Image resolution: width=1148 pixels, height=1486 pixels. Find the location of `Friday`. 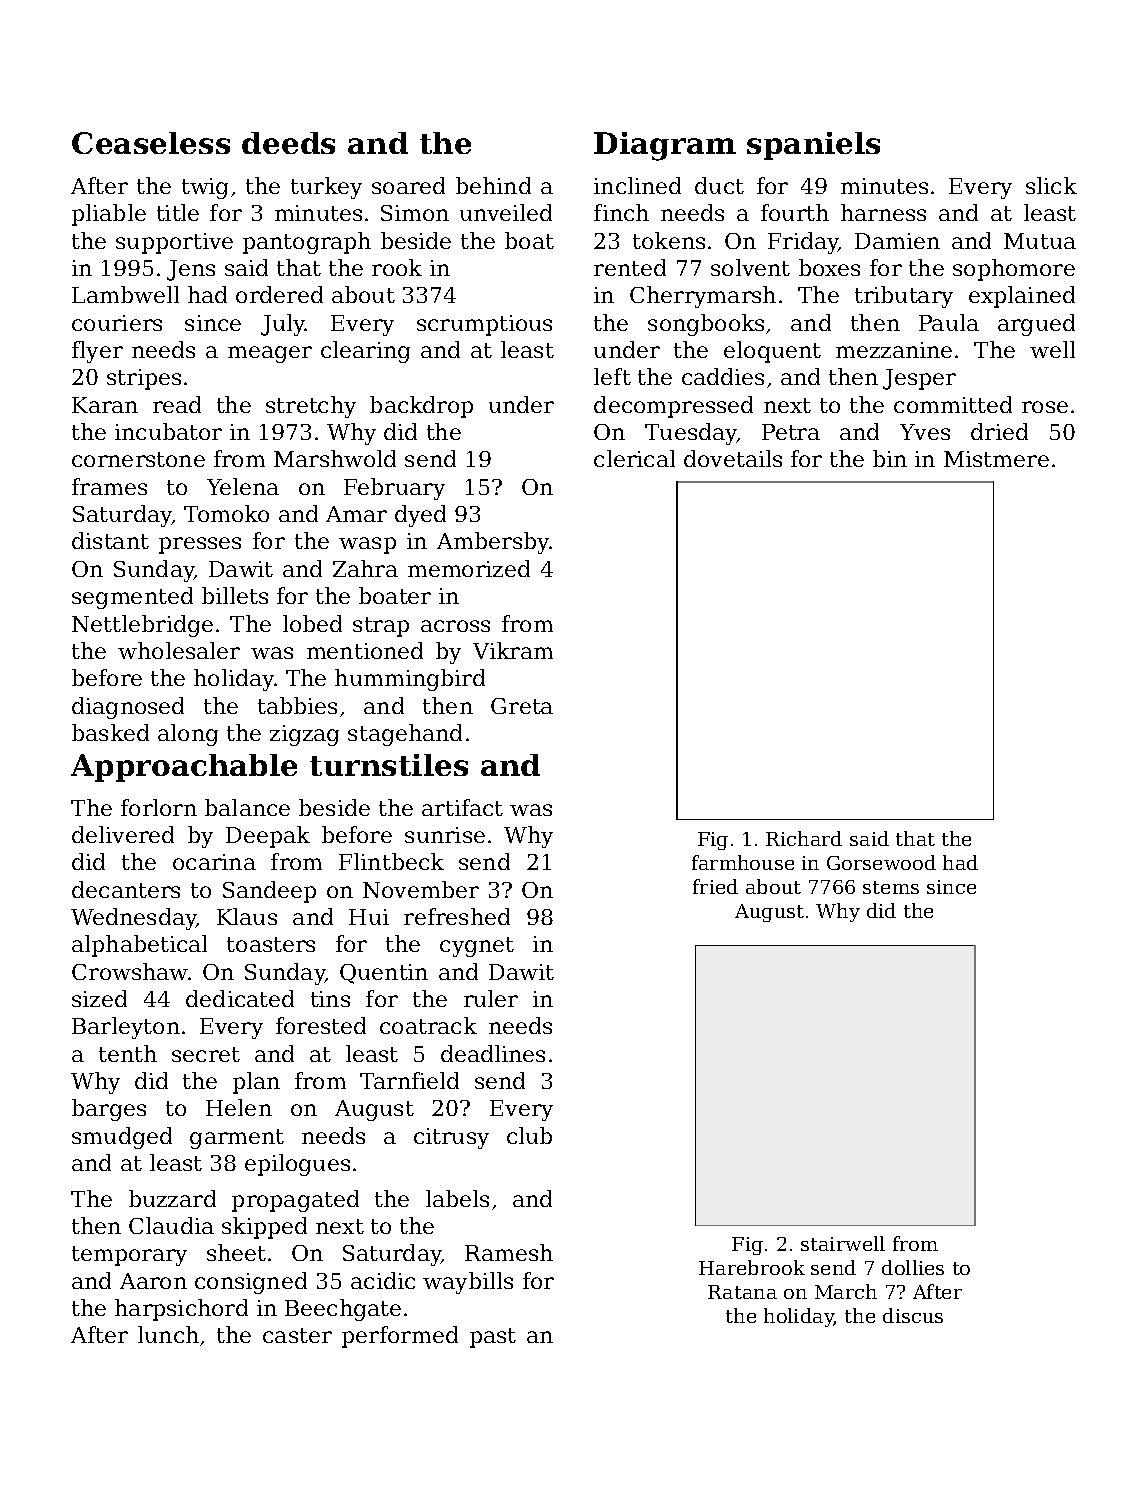

Friday is located at coordinates (803, 243).
